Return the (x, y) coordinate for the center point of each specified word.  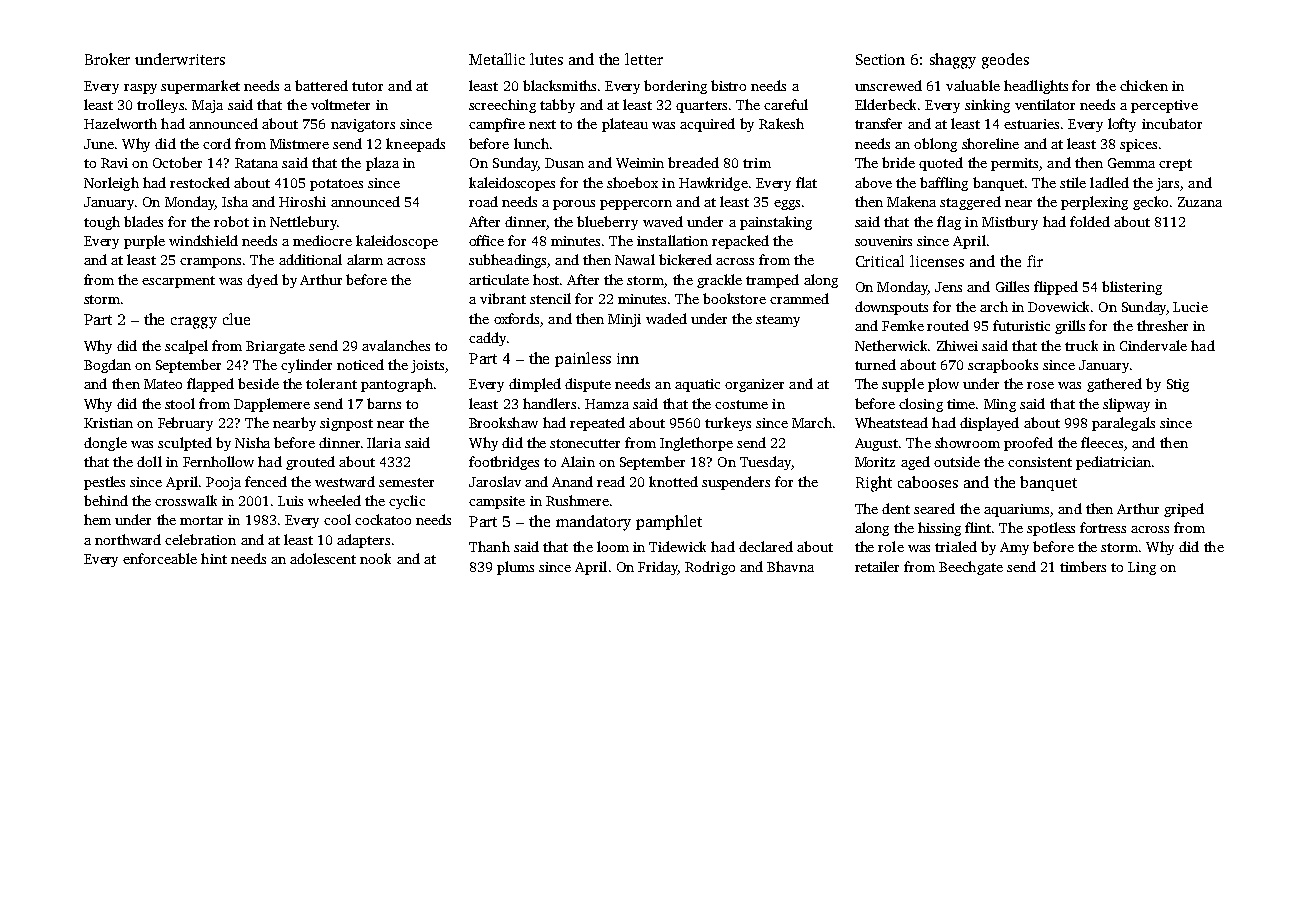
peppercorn (636, 205)
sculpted (185, 444)
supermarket (200, 87)
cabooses (928, 482)
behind (106, 500)
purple (144, 242)
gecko (1150, 203)
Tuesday (765, 463)
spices (1138, 145)
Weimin (640, 163)
